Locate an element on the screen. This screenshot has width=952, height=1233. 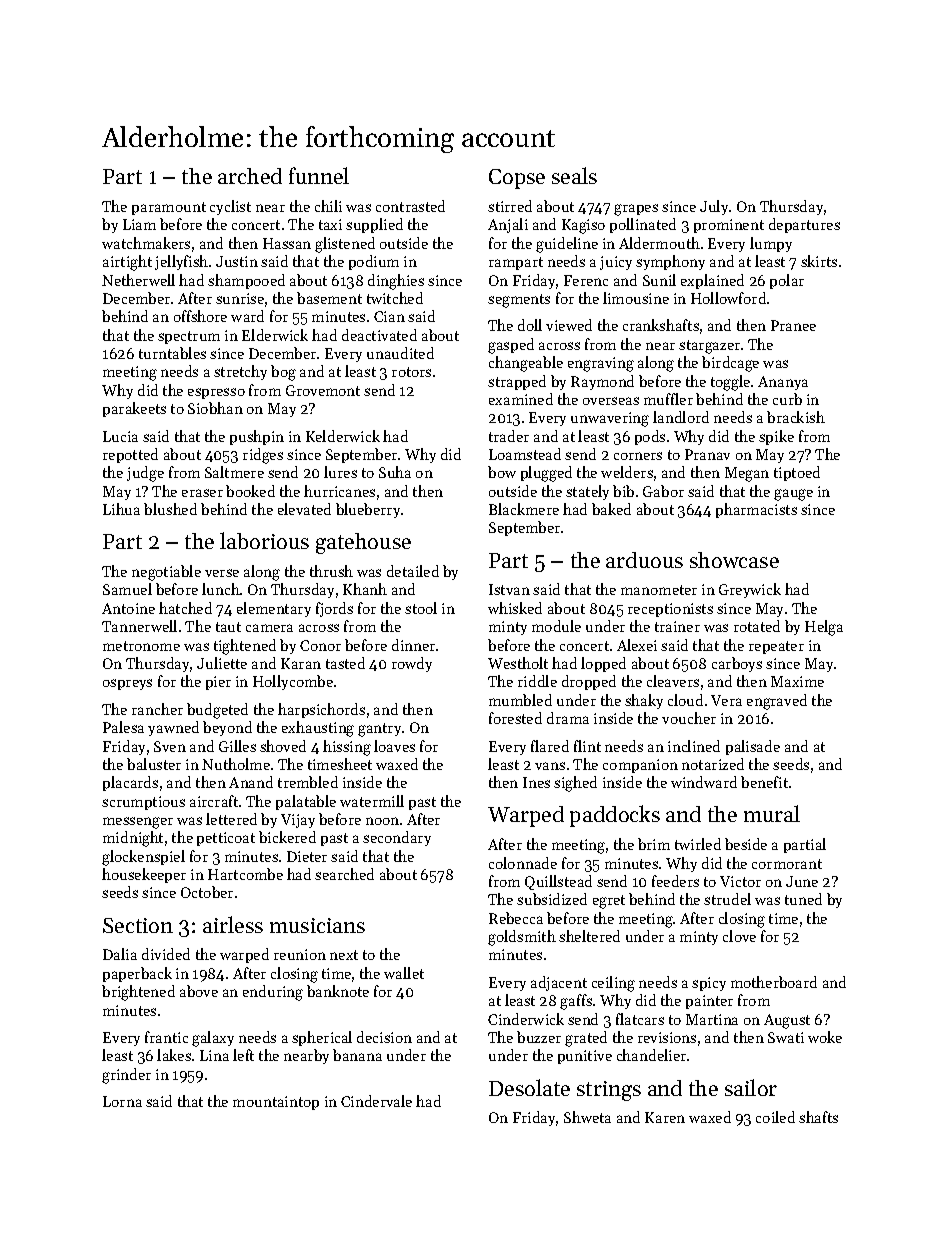
arduous is located at coordinates (644, 560).
